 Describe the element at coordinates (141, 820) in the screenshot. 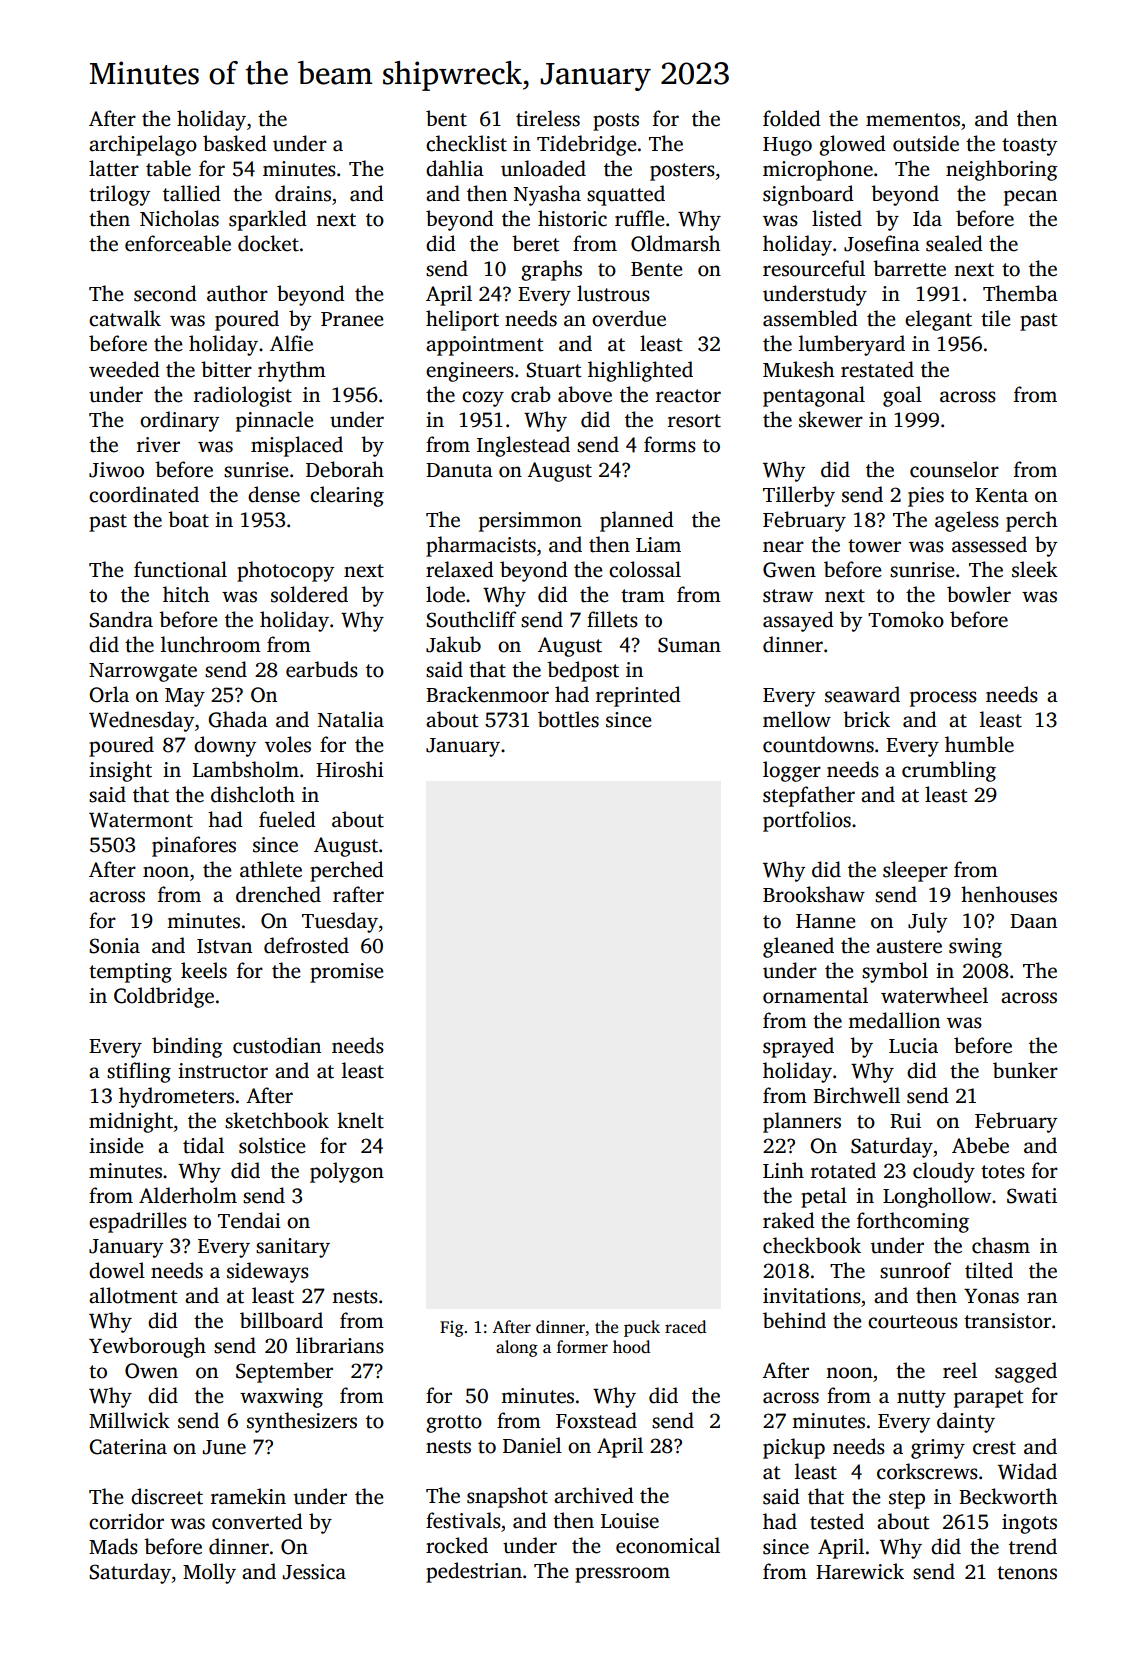

I see `Watermont` at that location.
